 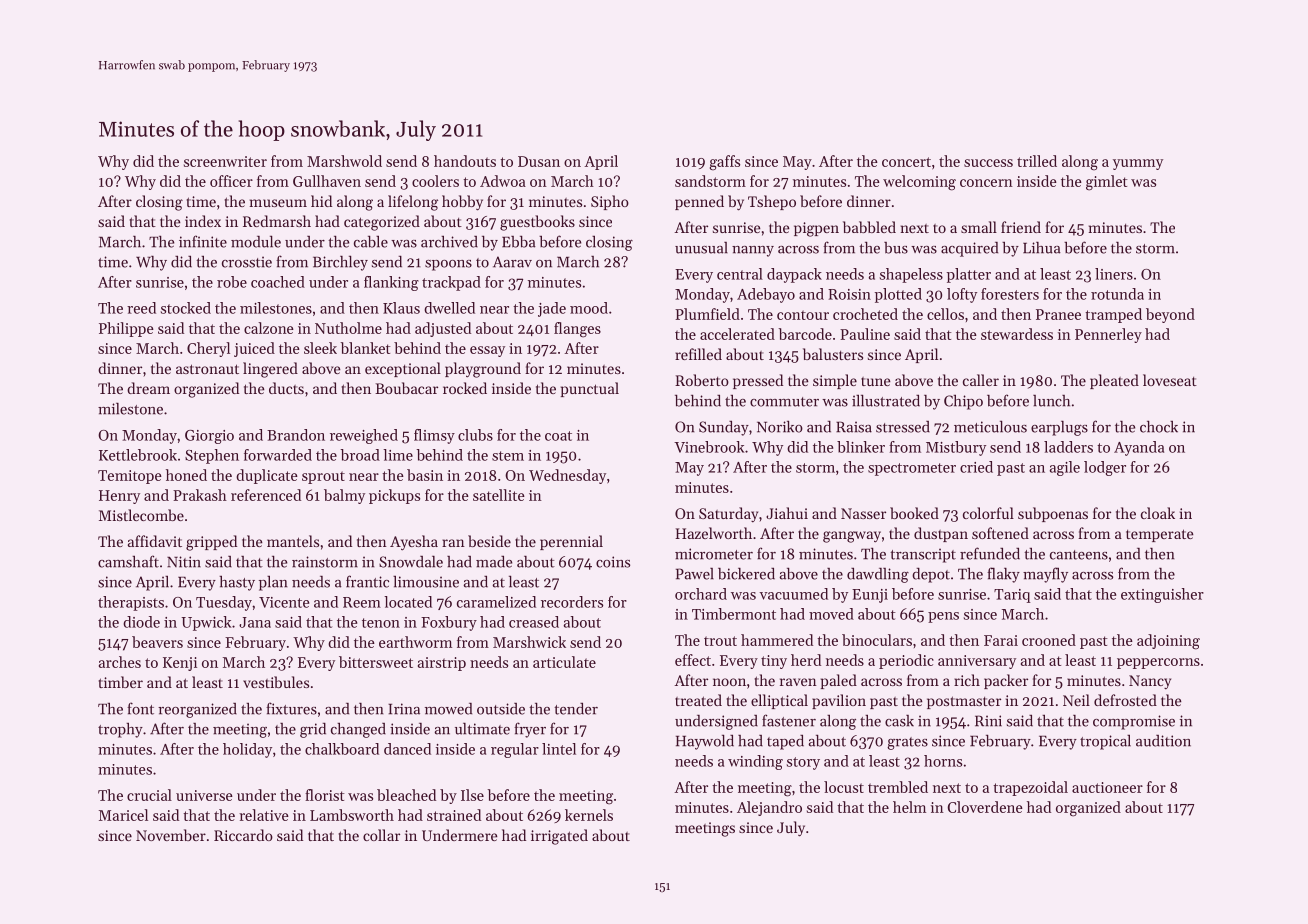 I want to click on lodger, so click(x=1105, y=468).
